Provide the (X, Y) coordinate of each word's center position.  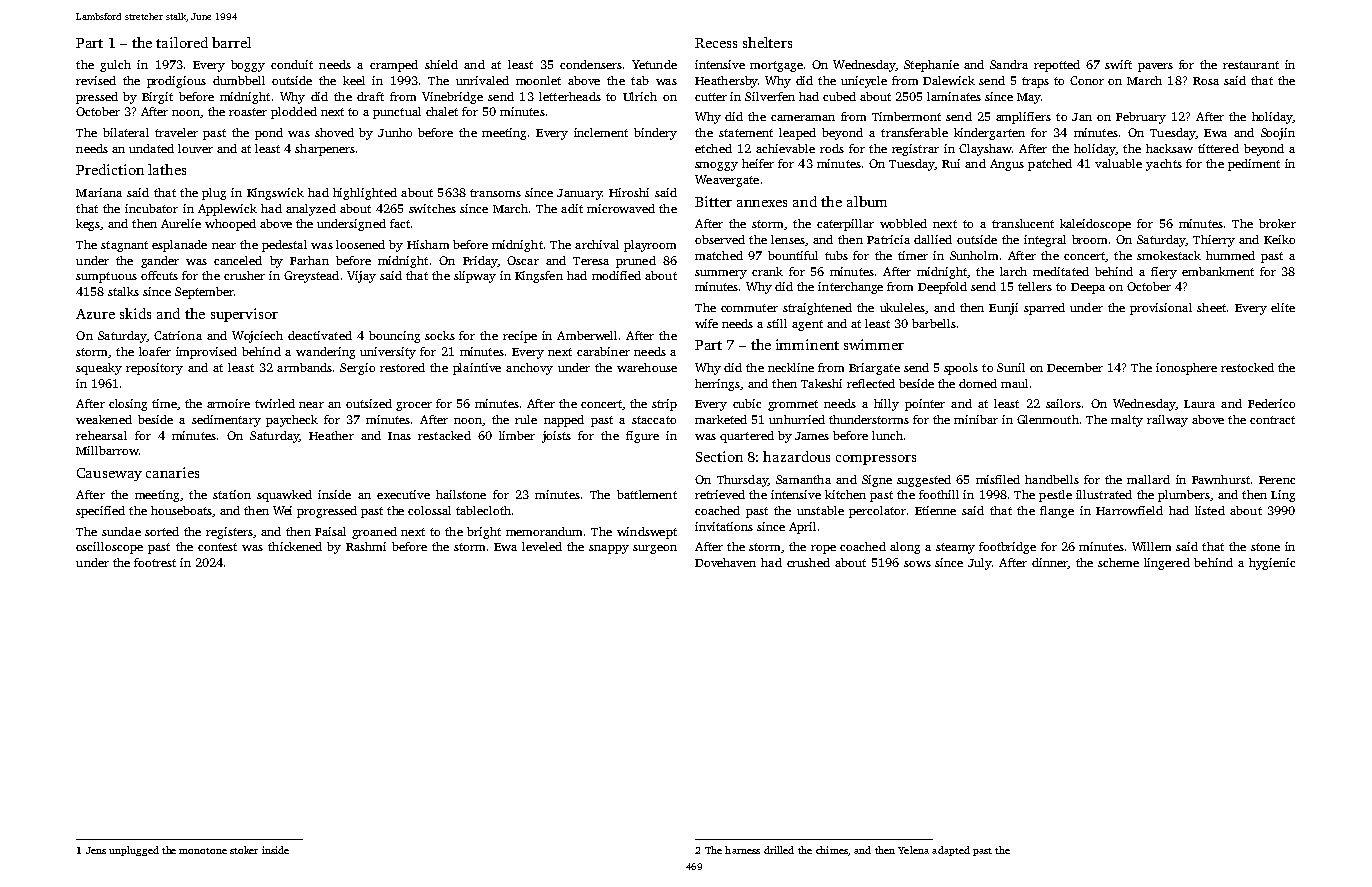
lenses (788, 239)
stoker (244, 850)
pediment (1254, 165)
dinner (1050, 563)
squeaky (99, 369)
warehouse (647, 367)
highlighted (365, 194)
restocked (1247, 367)
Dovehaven (725, 562)
